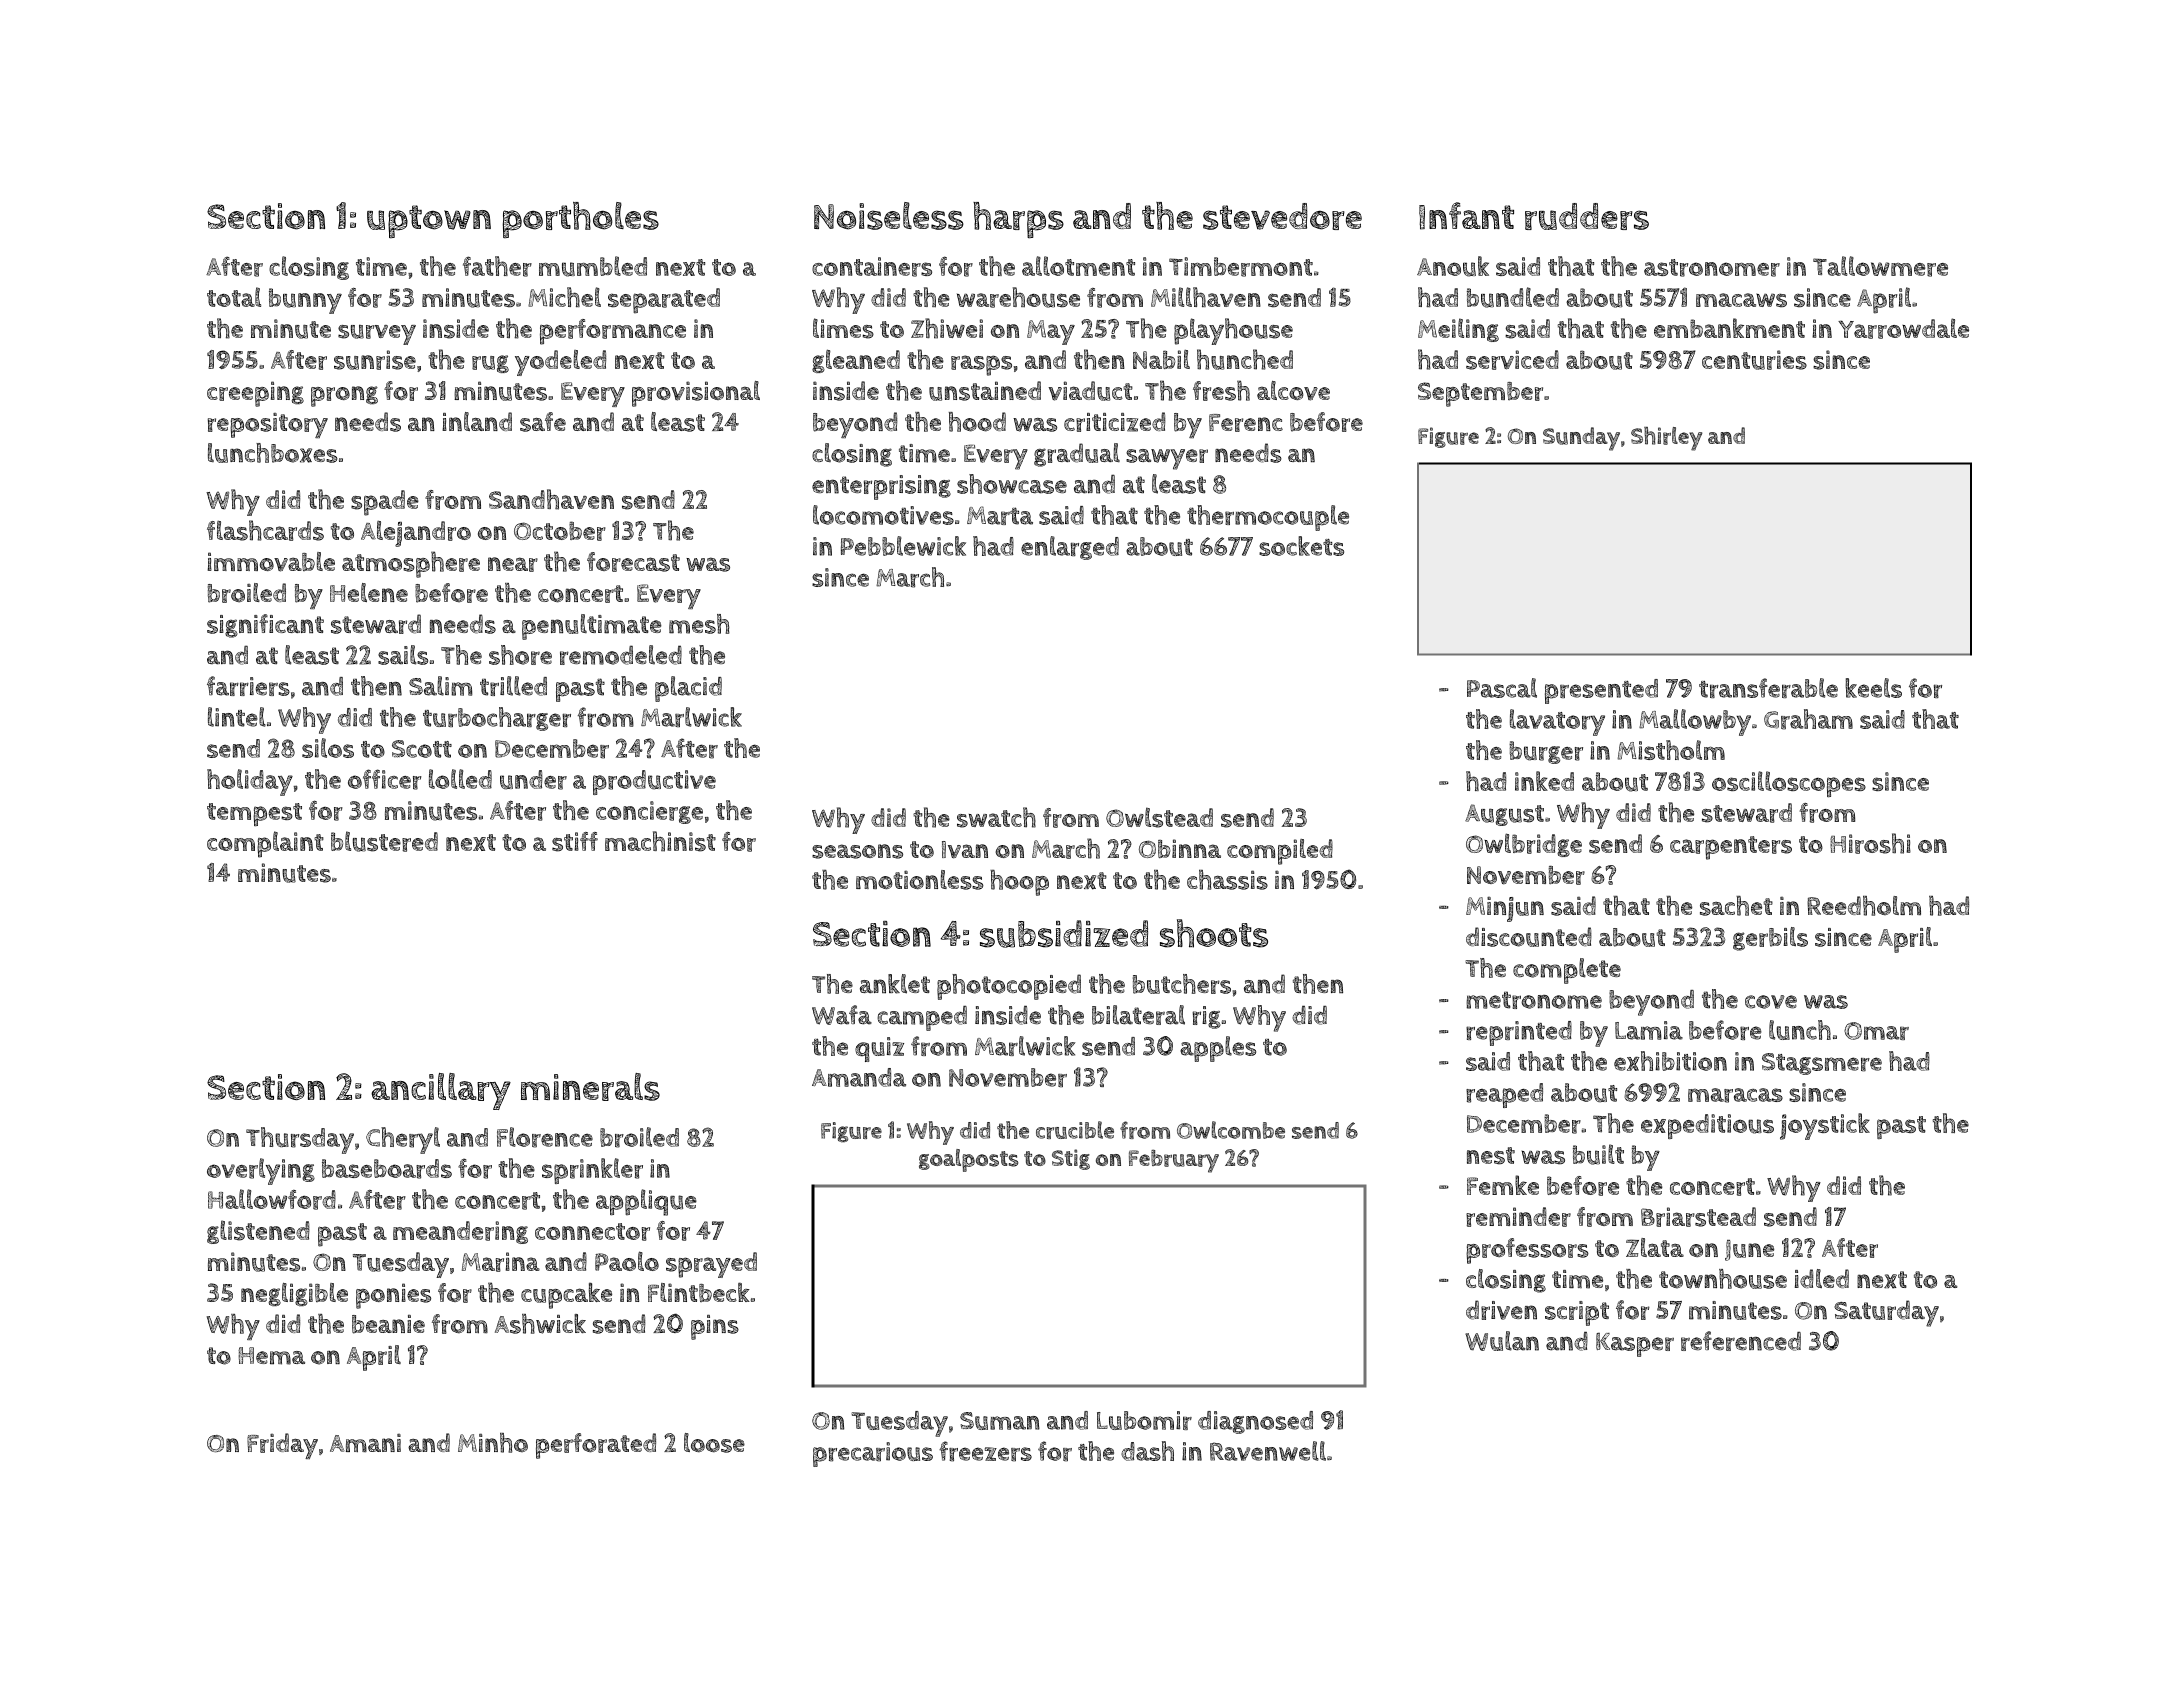 Image resolution: width=2178 pixels, height=1683 pixels. I want to click on Tallowmere, so click(1880, 266).
